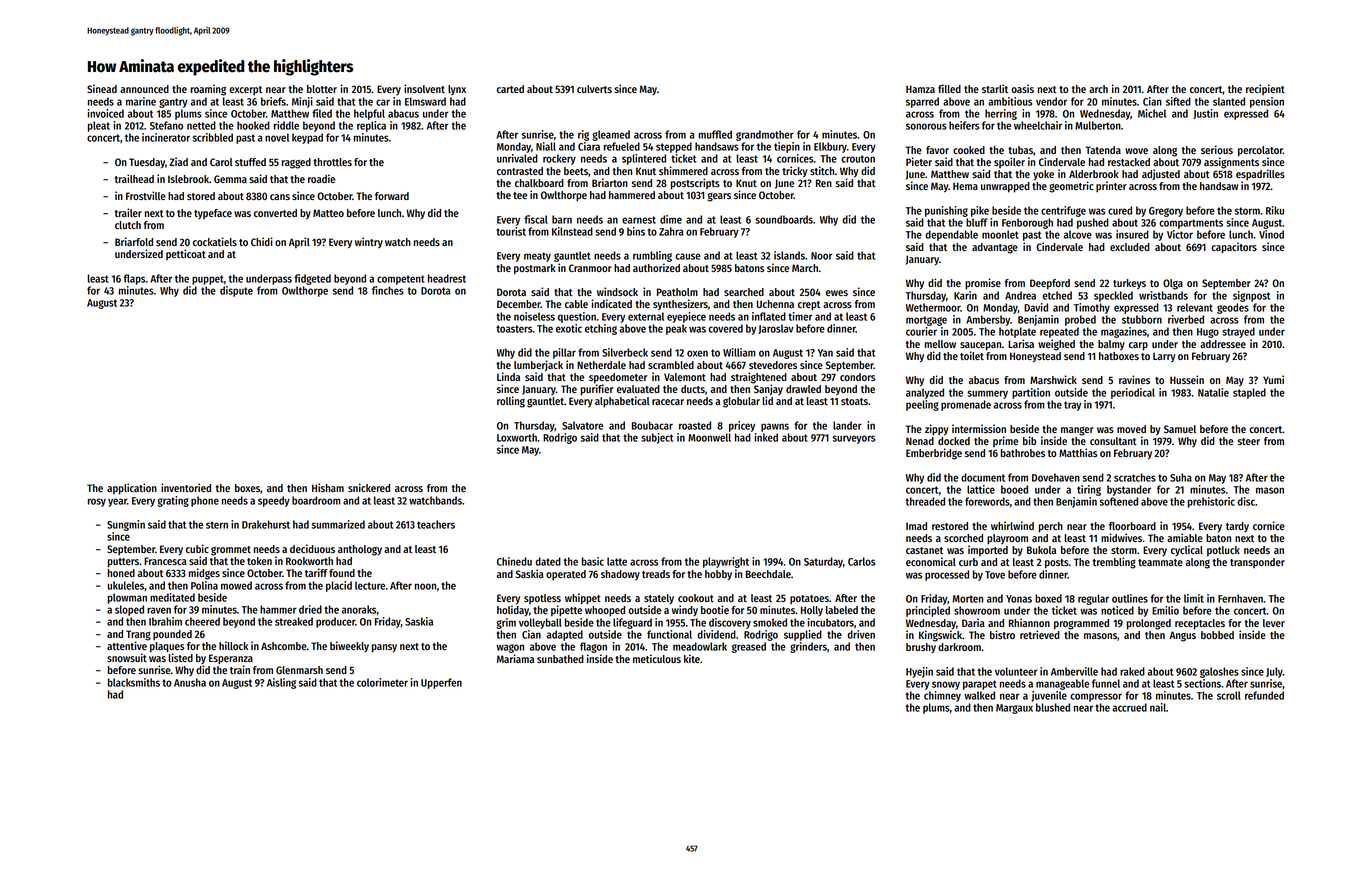 The image size is (1372, 887). What do you see at coordinates (275, 213) in the screenshot?
I see `converted` at bounding box center [275, 213].
